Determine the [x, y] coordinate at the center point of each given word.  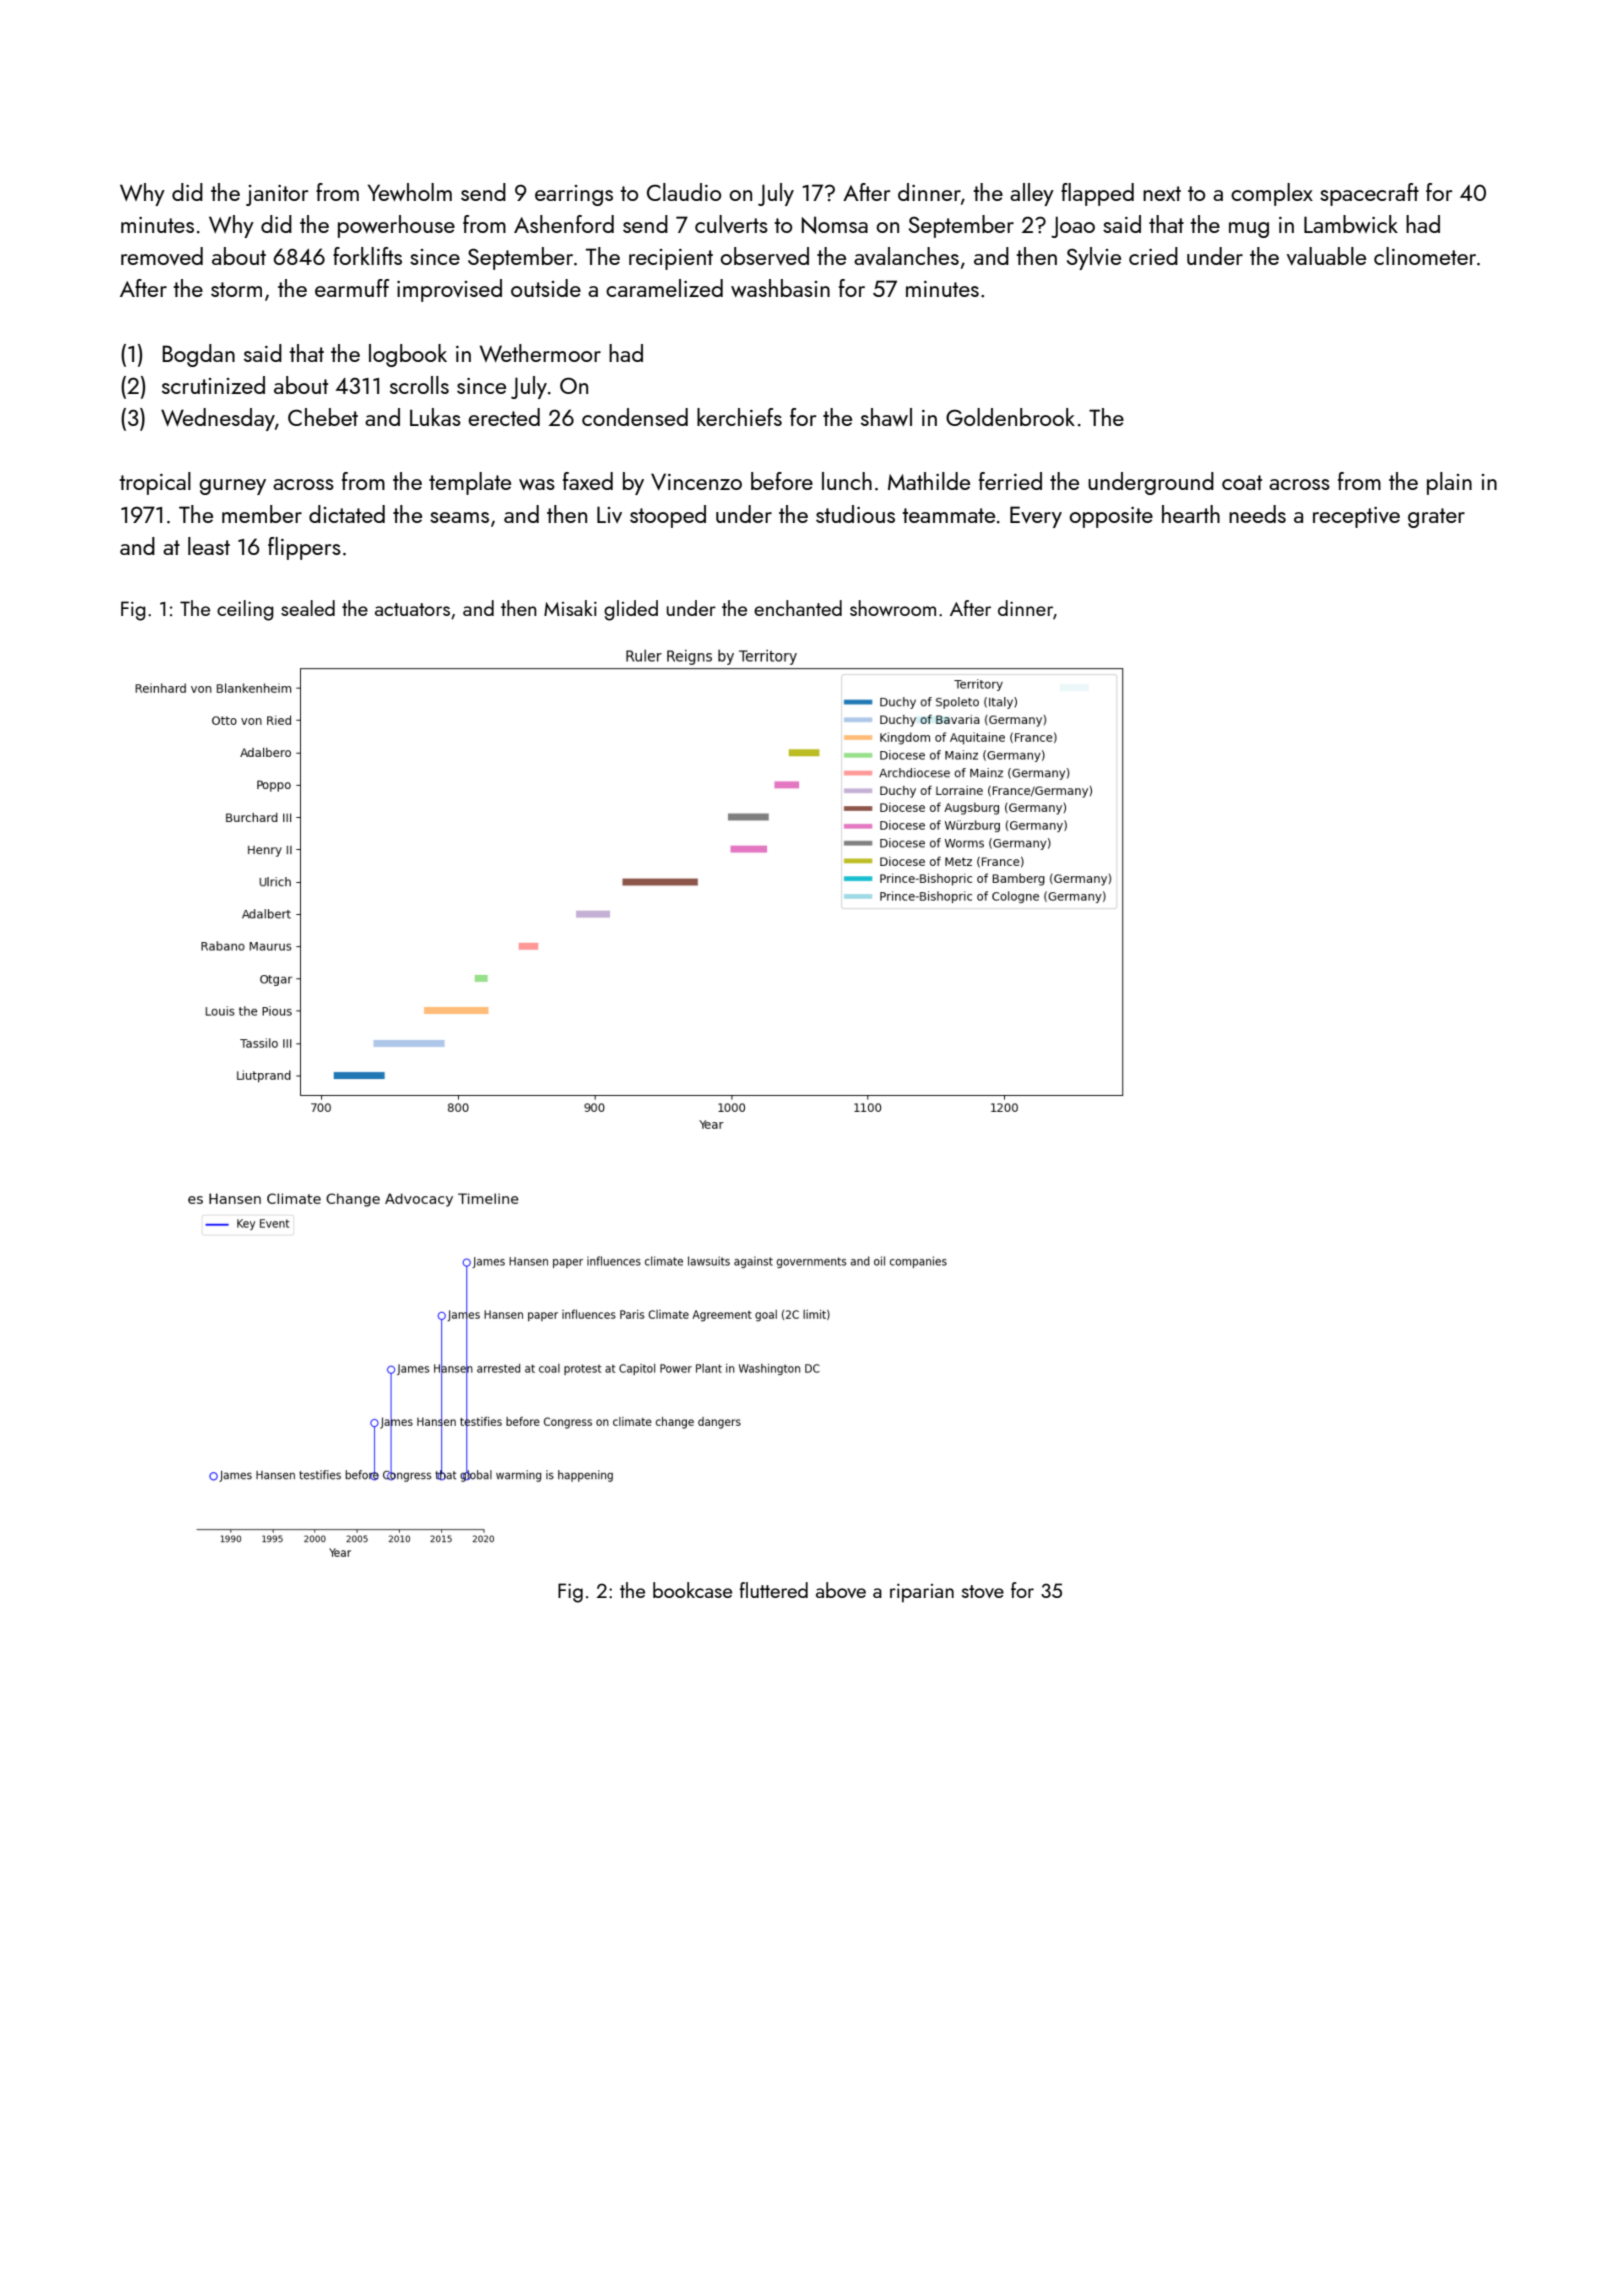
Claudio [684, 192]
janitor [277, 195]
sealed [308, 608]
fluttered [773, 1590]
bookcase [692, 1590]
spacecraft [1369, 194]
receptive [1356, 517]
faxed [588, 481]
